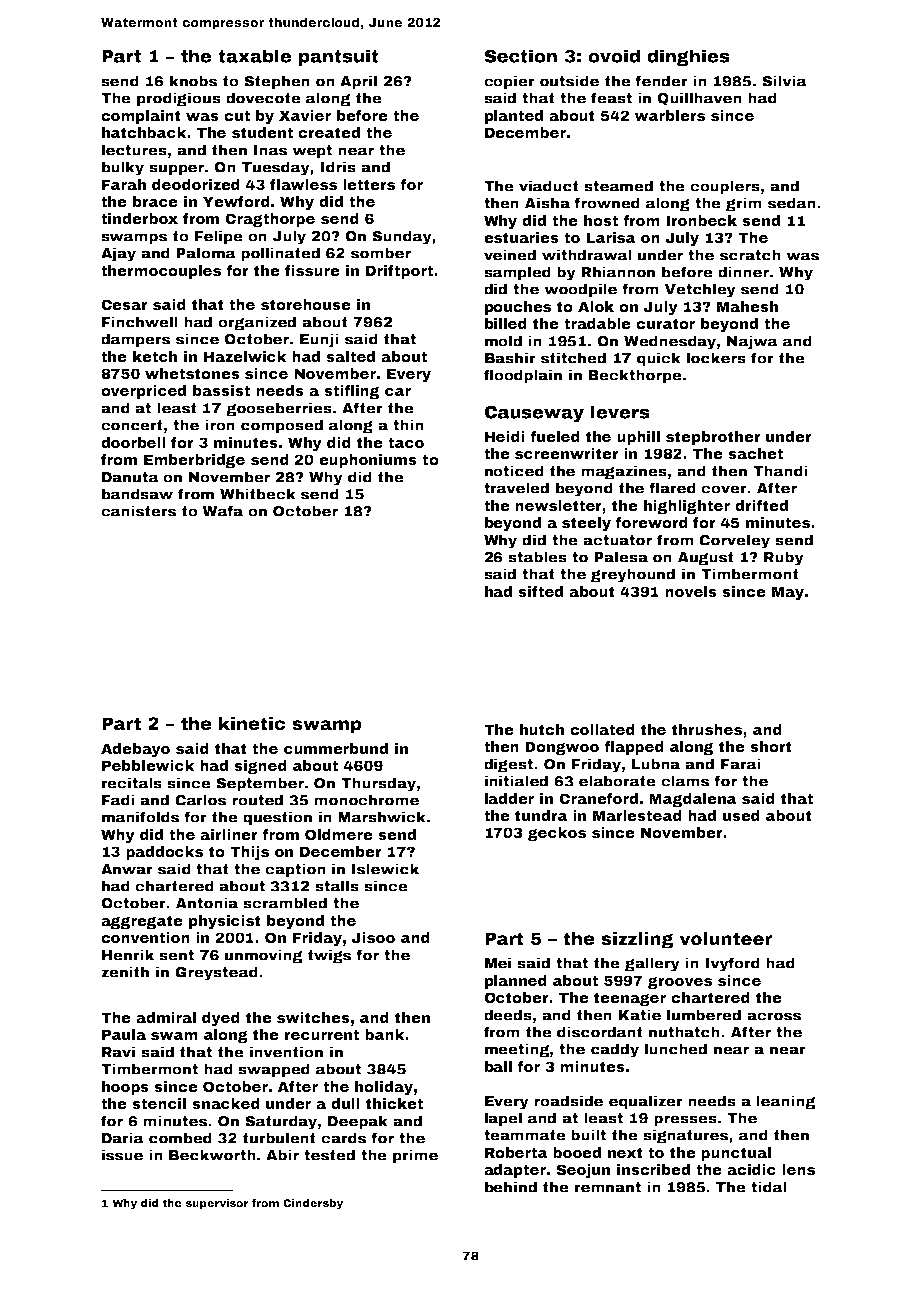  What do you see at coordinates (724, 489) in the screenshot?
I see `cover` at bounding box center [724, 489].
